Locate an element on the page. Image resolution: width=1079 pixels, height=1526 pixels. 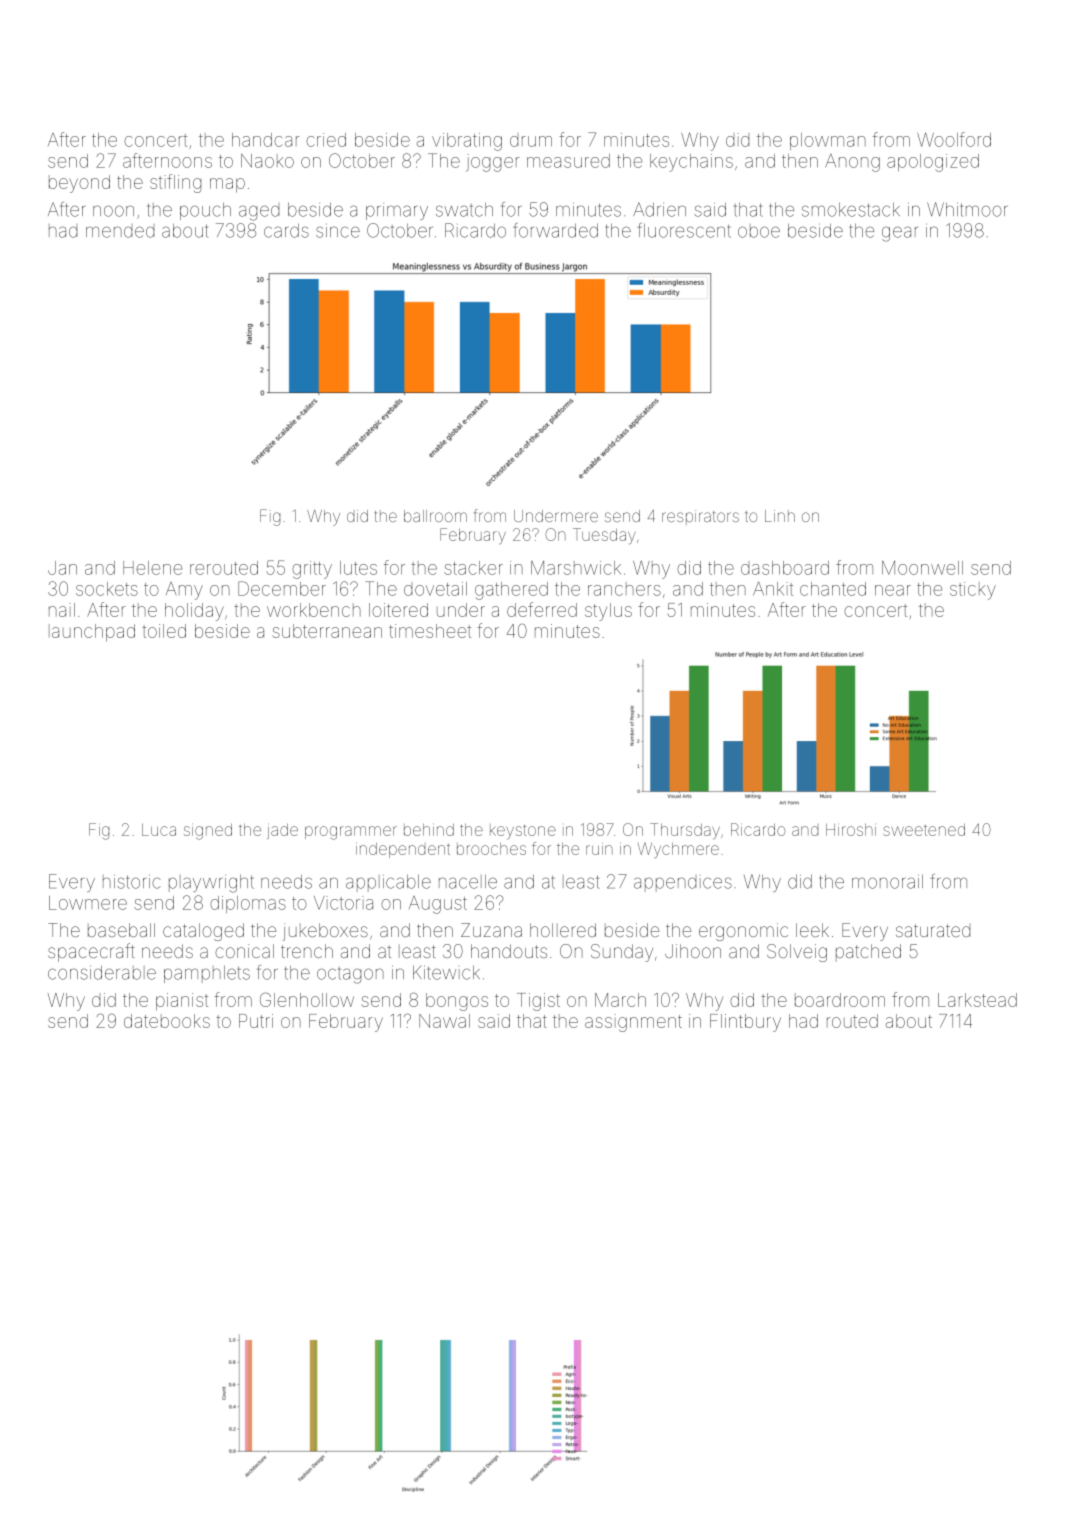
drum is located at coordinates (531, 141).
